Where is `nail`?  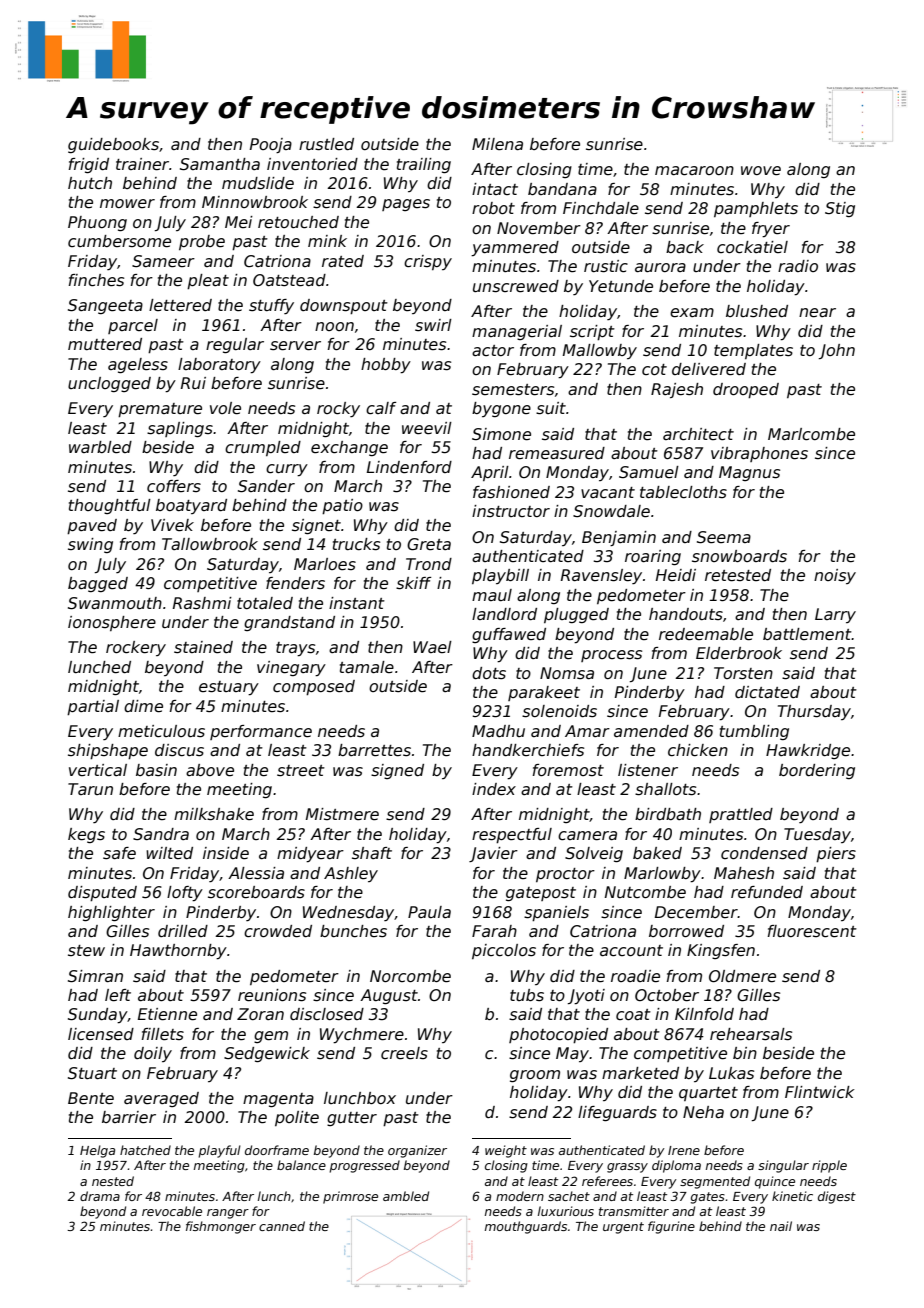
nail is located at coordinates (781, 1226).
